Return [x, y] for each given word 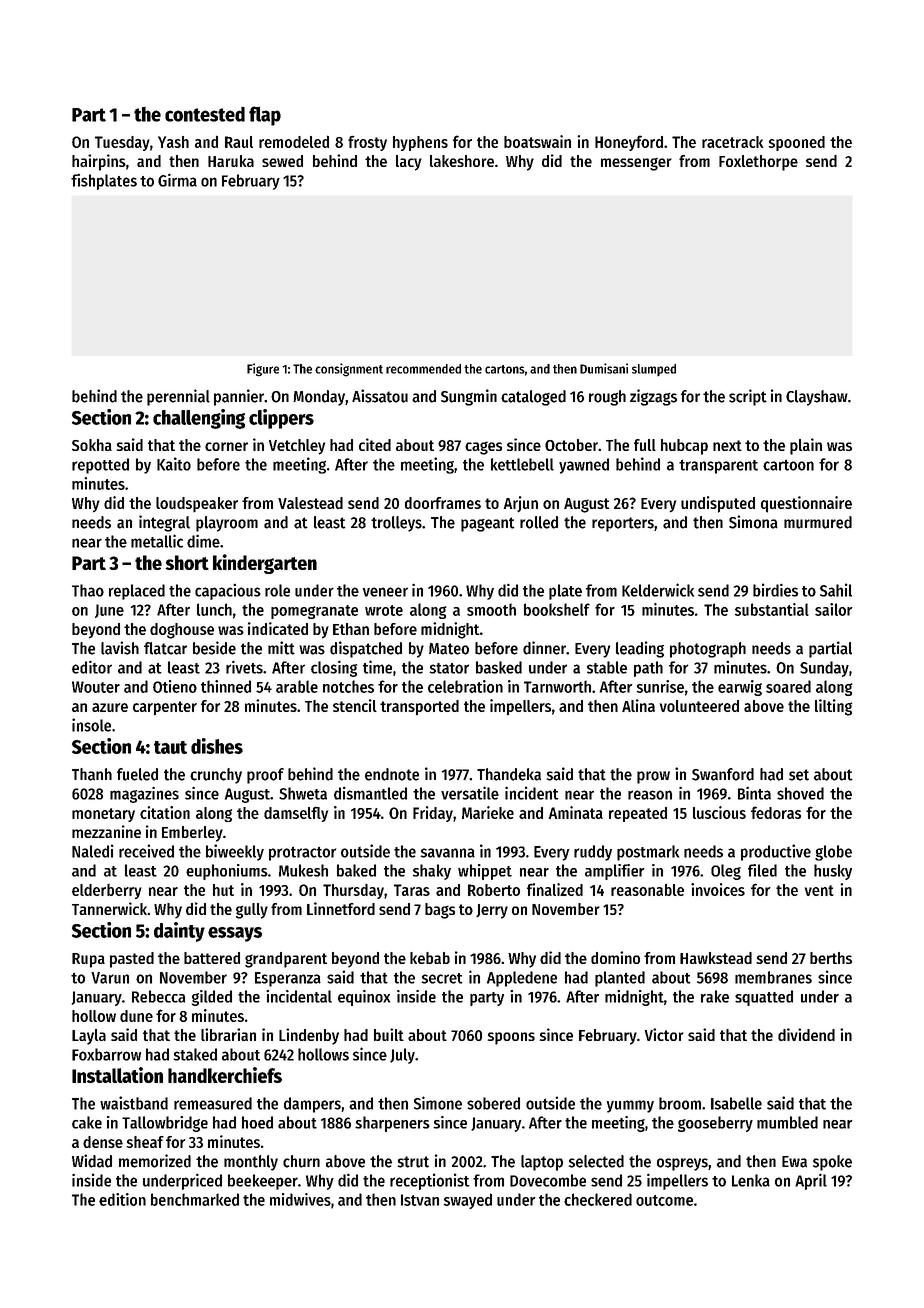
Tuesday [122, 143]
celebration [465, 686]
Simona [753, 522]
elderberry [107, 891]
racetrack [732, 142]
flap [265, 116]
